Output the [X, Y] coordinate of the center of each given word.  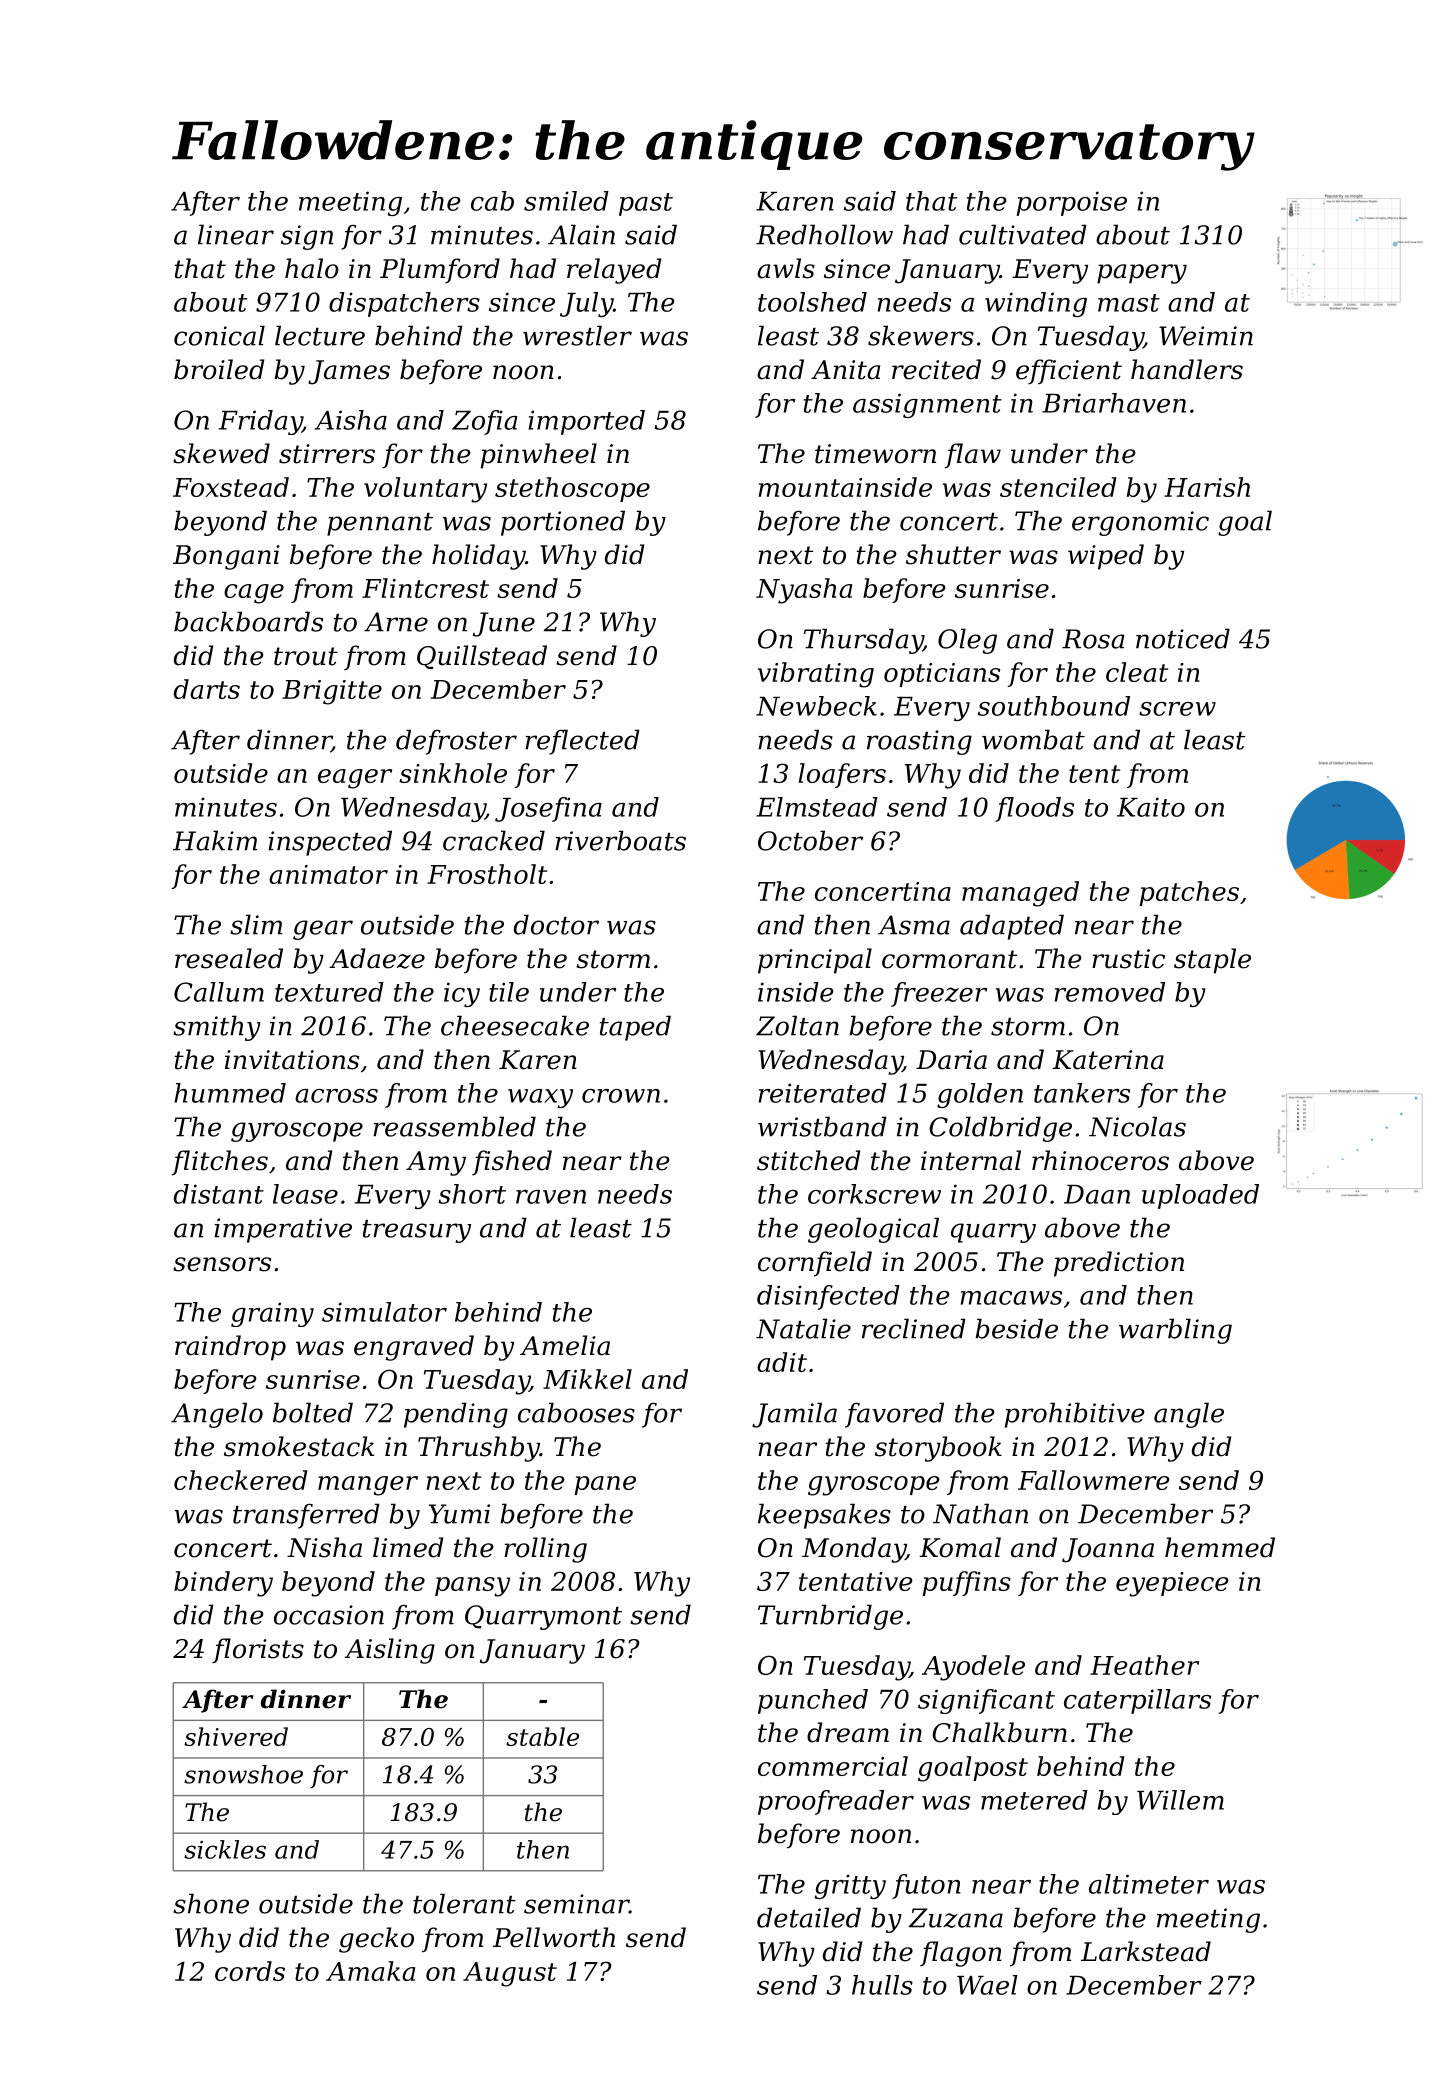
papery [1142, 274]
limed [408, 1547]
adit [782, 1362]
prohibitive [1074, 1415]
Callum [219, 992]
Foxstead [231, 487]
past [646, 204]
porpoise [1071, 203]
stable [542, 1736]
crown [621, 1096]
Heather [1144, 1665]
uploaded [1200, 1196]
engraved [414, 1348]
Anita [845, 370]
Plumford [440, 271]
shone [211, 1903]
